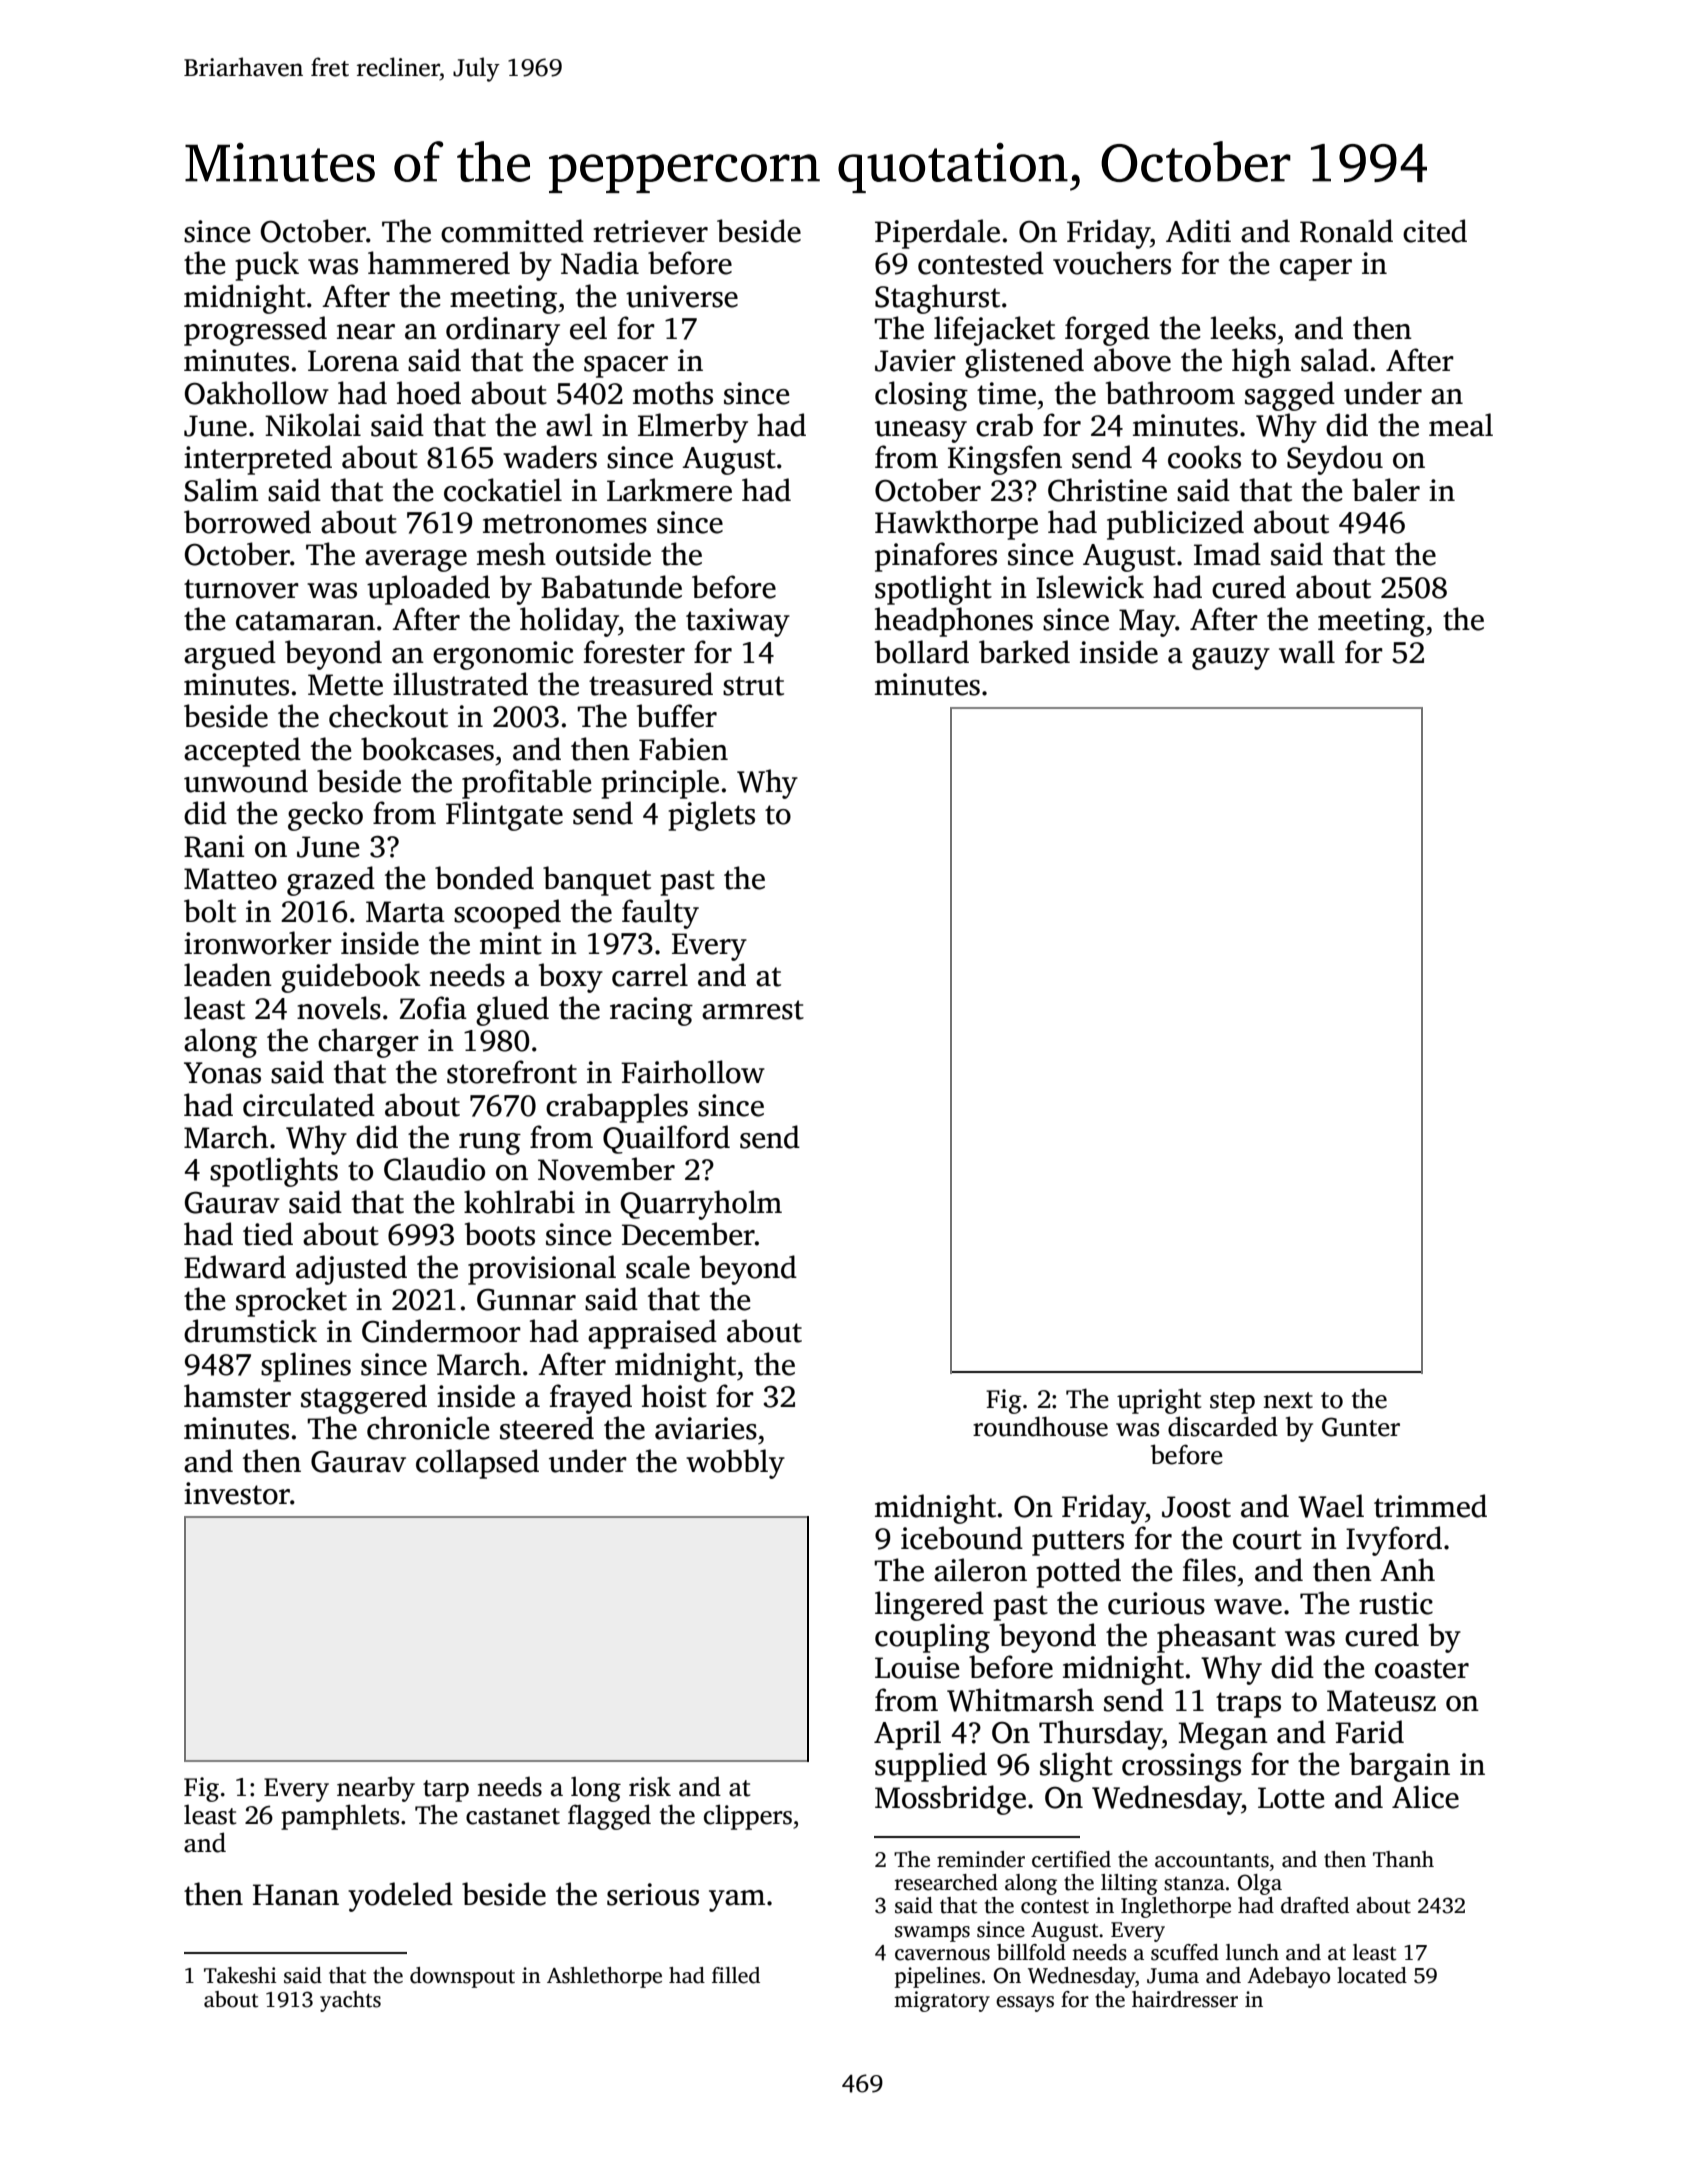  I want to click on icebound, so click(962, 1538).
